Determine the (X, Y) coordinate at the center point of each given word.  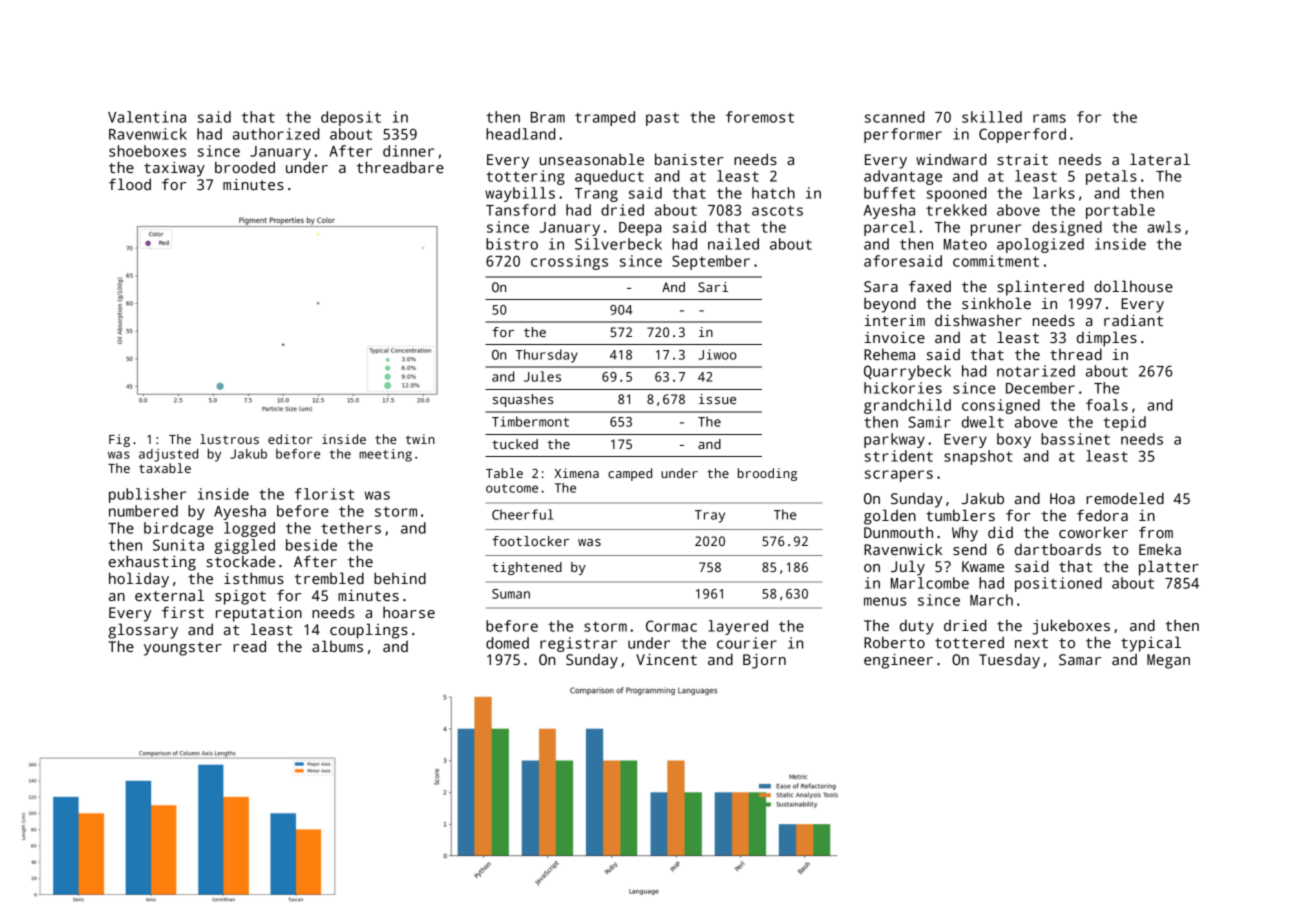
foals (1107, 405)
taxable (165, 468)
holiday (139, 580)
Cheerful (523, 514)
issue (717, 399)
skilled (992, 117)
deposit (351, 118)
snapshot (978, 457)
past (662, 119)
